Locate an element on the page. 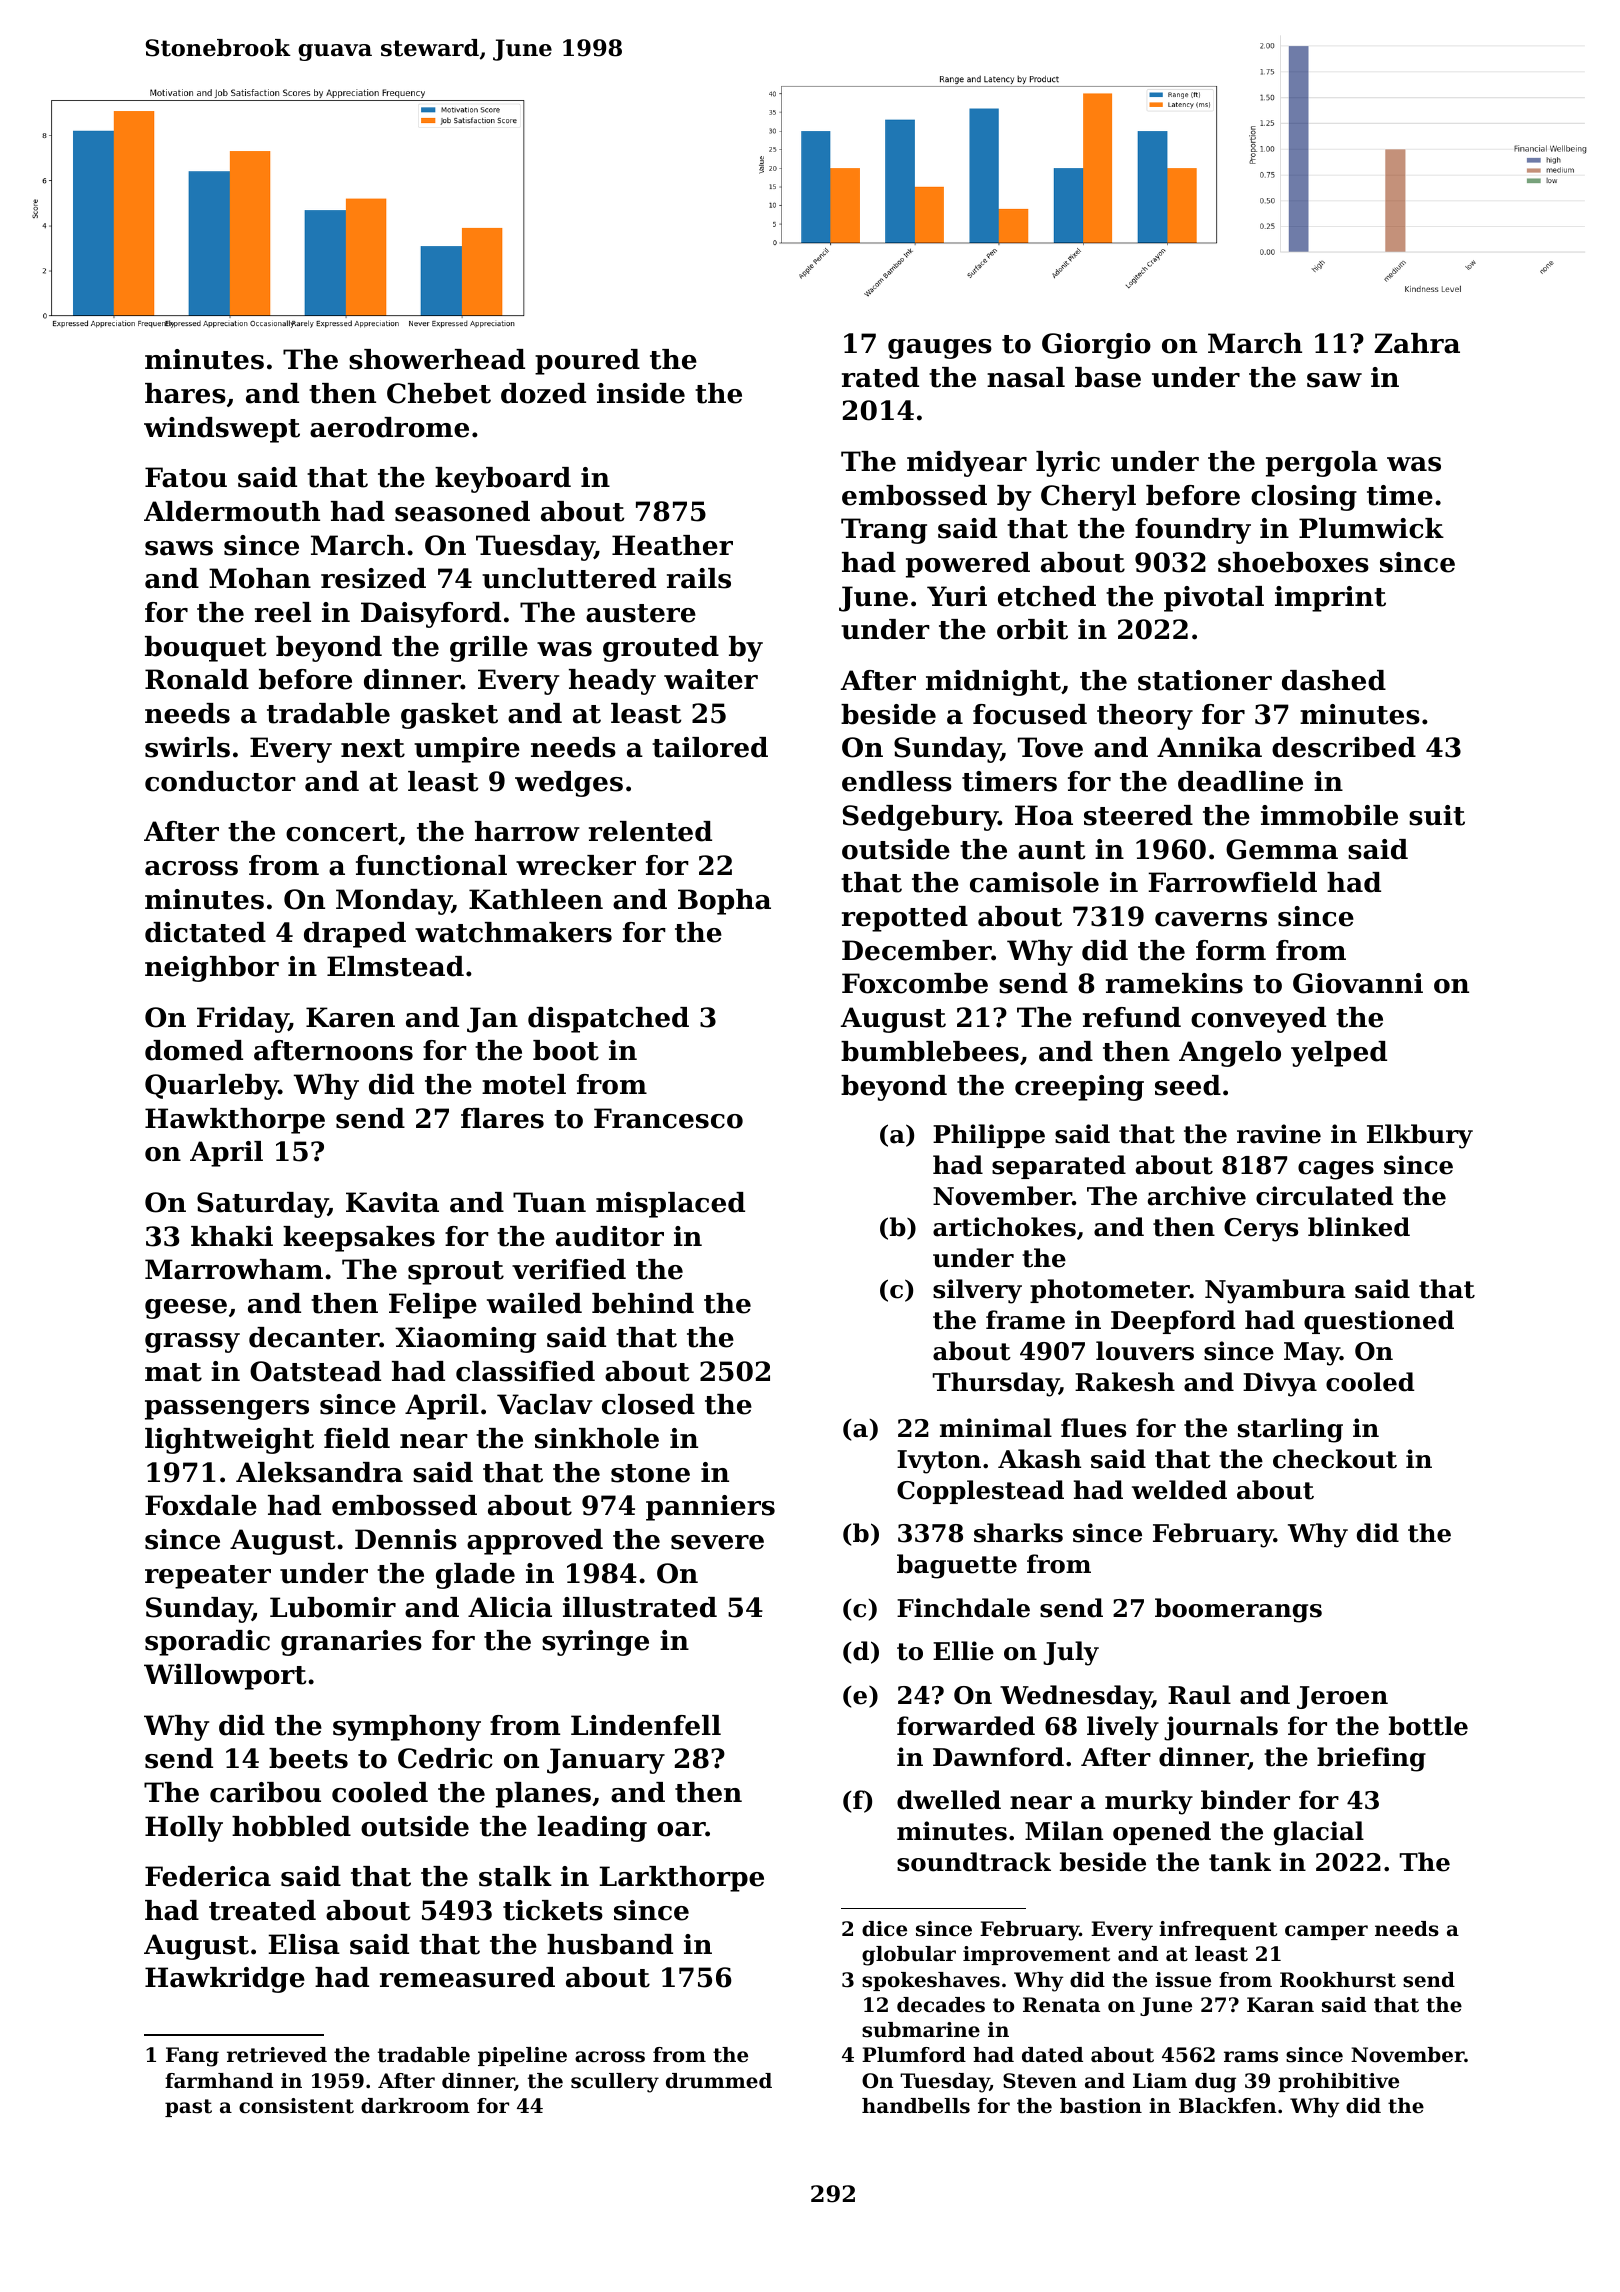 The image size is (1620, 2292). dispatched is located at coordinates (608, 1020).
